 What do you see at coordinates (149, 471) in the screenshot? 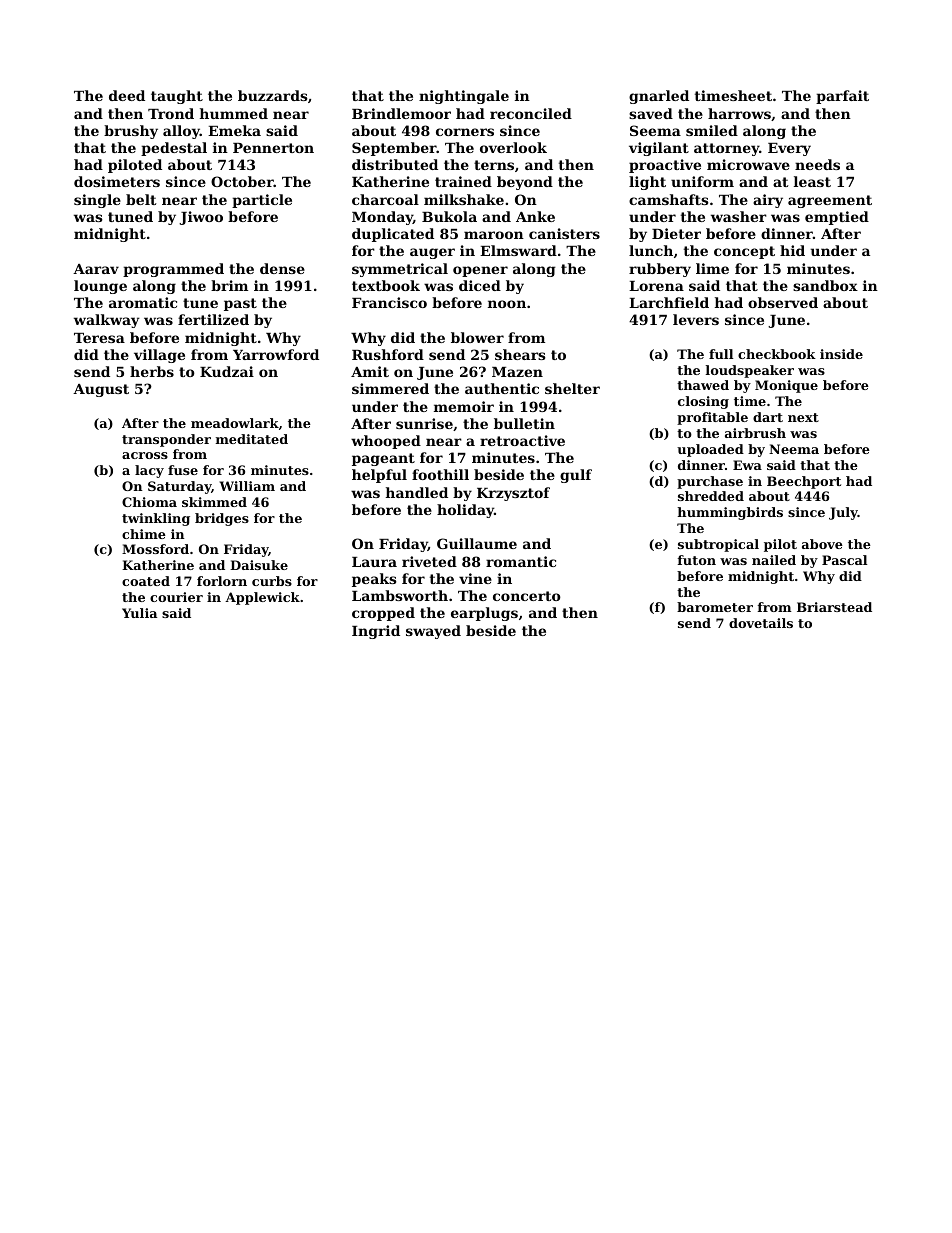
I see `lacy` at bounding box center [149, 471].
